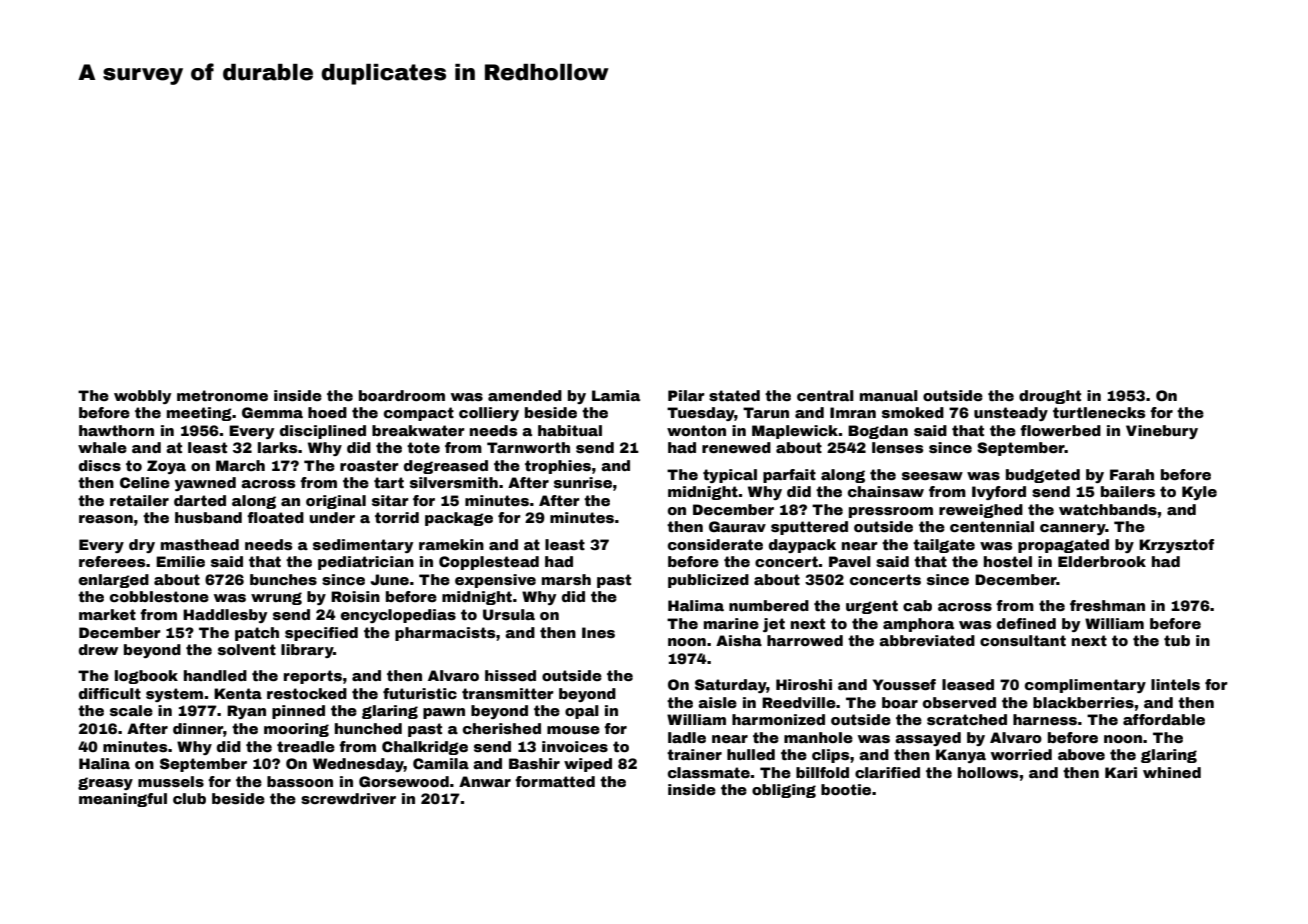  Describe the element at coordinates (525, 395) in the page. I see `amended` at that location.
